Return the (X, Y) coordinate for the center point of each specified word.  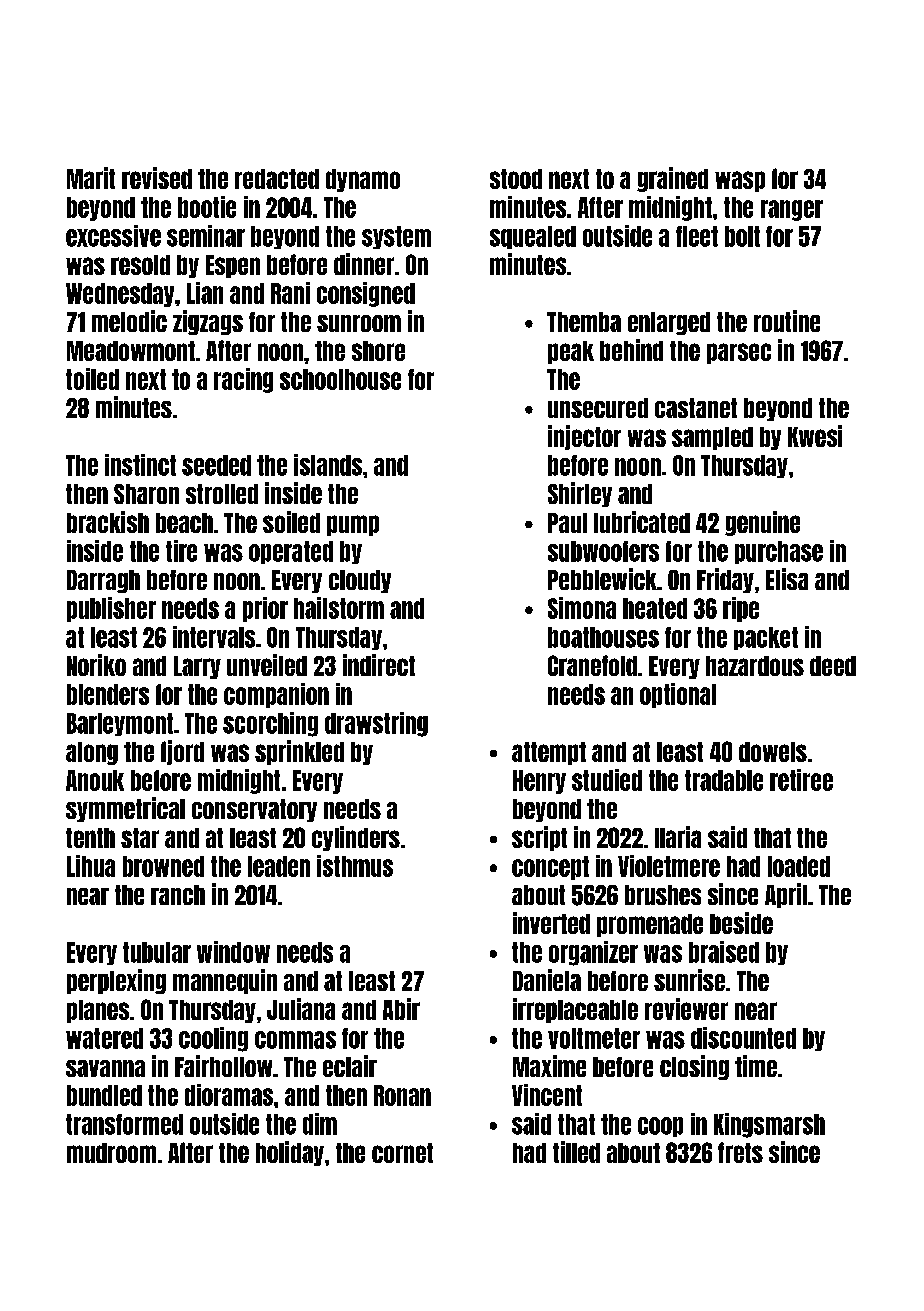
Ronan (402, 1095)
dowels (773, 752)
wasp (740, 181)
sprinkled (299, 752)
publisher (111, 609)
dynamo (363, 180)
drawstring (376, 724)
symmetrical (125, 809)
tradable (724, 780)
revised (157, 178)
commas (295, 1040)
